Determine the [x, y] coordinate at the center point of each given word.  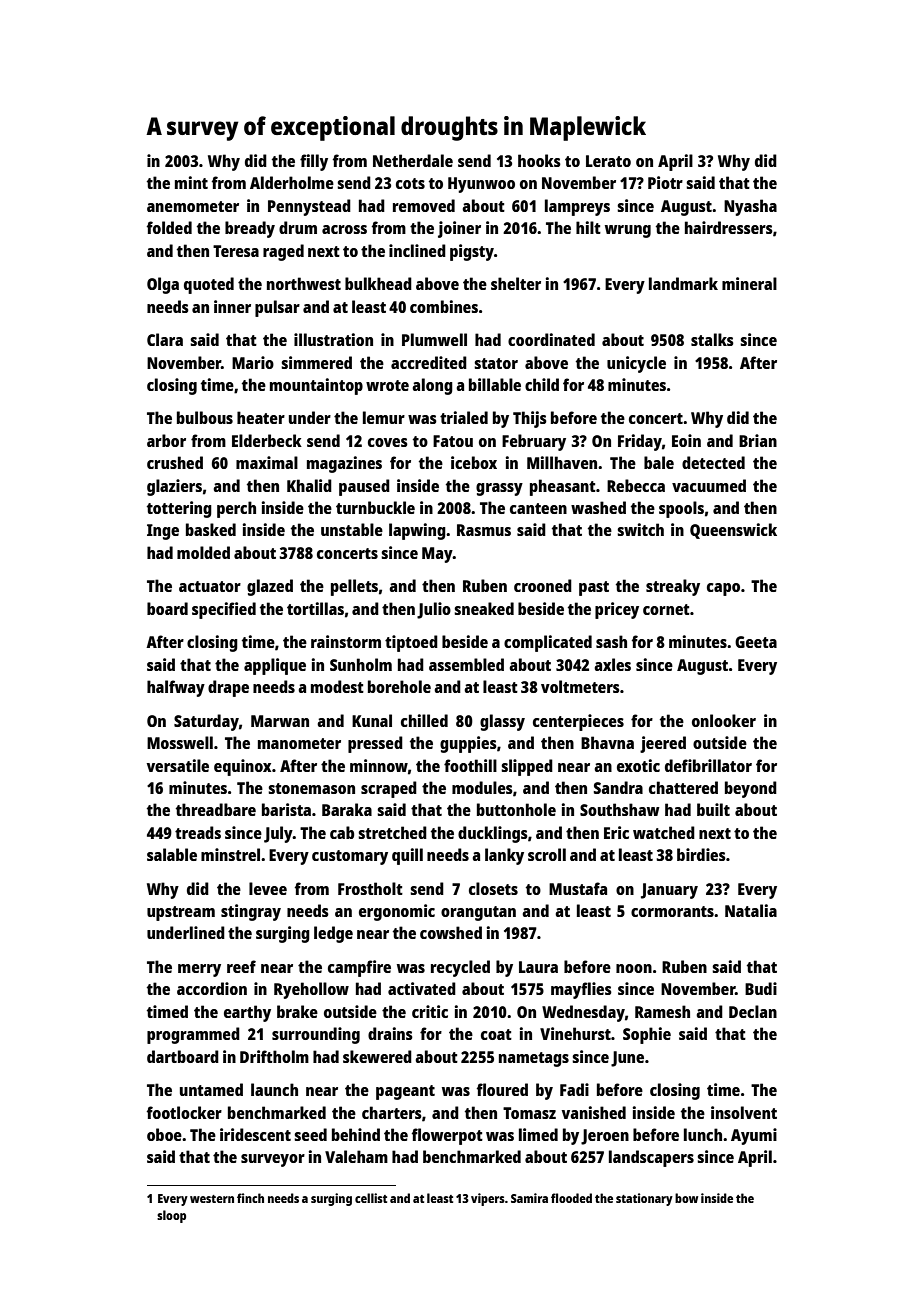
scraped [389, 789]
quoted [209, 285]
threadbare [216, 809]
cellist [371, 1198]
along [432, 386]
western [212, 1199]
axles [612, 664]
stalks [712, 339]
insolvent [744, 1112]
